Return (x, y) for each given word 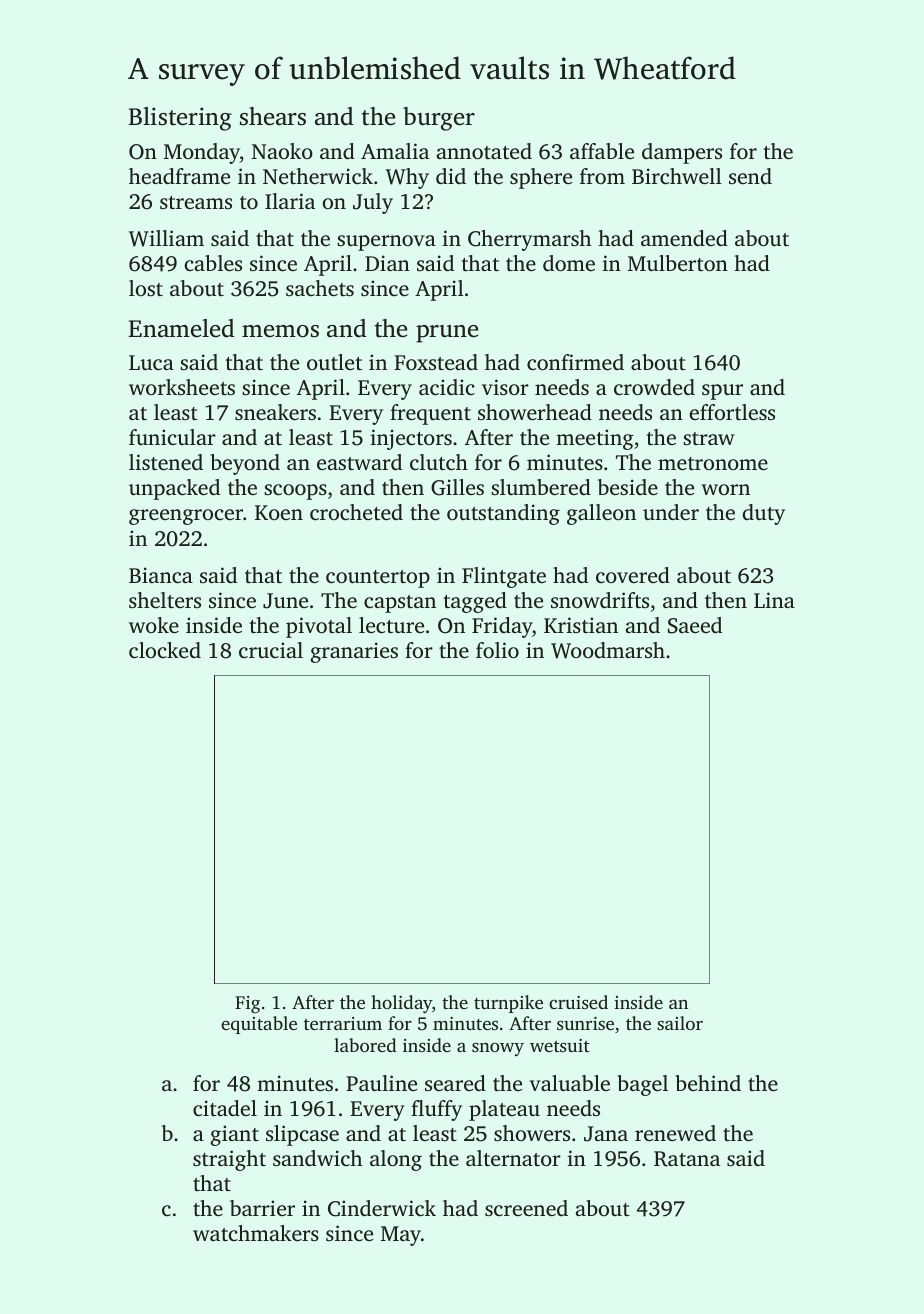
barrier (262, 1208)
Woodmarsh (608, 650)
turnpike (508, 1004)
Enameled (181, 328)
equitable (259, 1025)
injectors (411, 439)
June (285, 601)
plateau (504, 1110)
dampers (682, 153)
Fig (247, 1004)
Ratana (687, 1159)
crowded (654, 387)
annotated (484, 151)
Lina (774, 600)
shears (273, 116)
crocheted (356, 512)
